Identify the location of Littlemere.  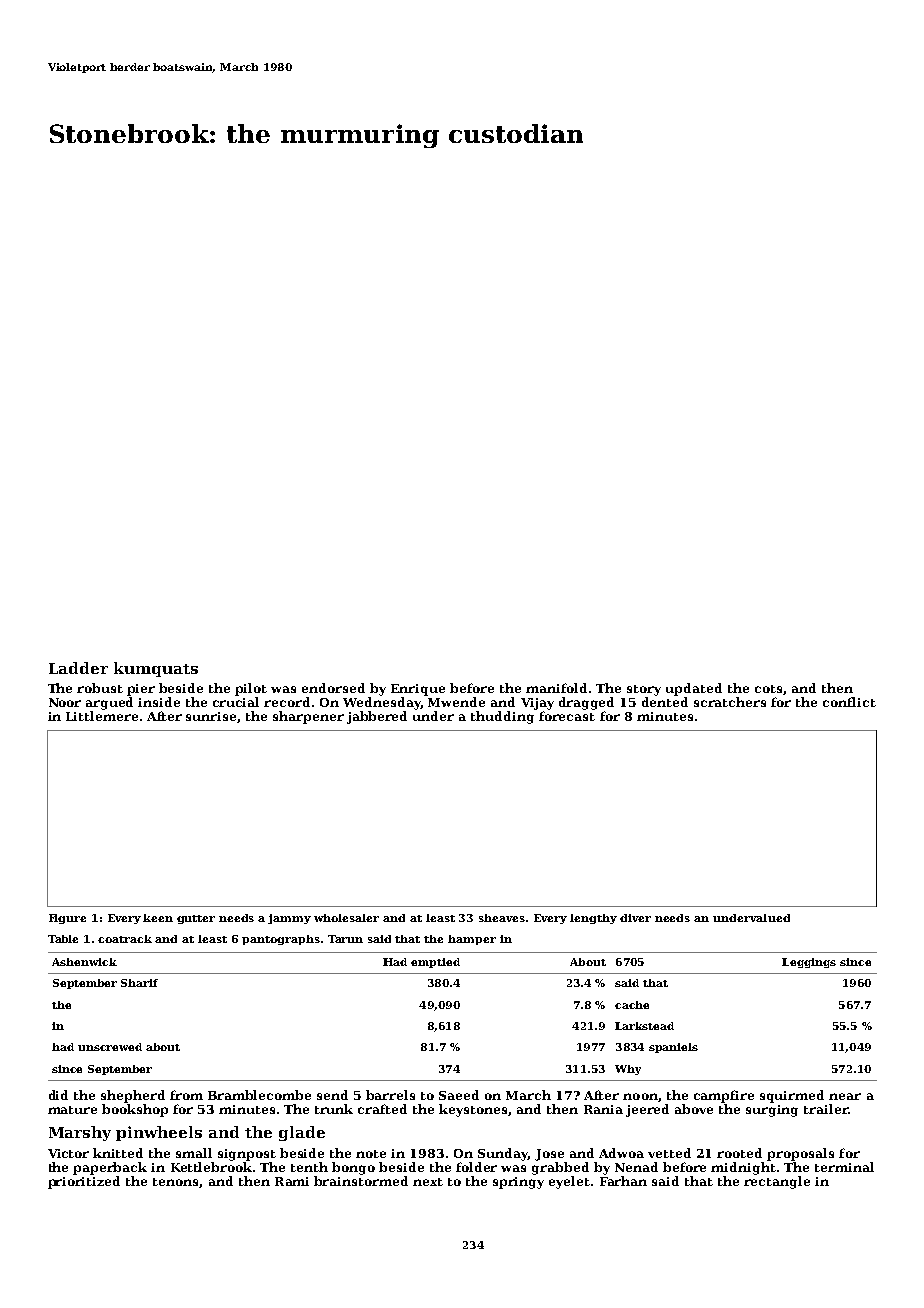
(102, 716).
